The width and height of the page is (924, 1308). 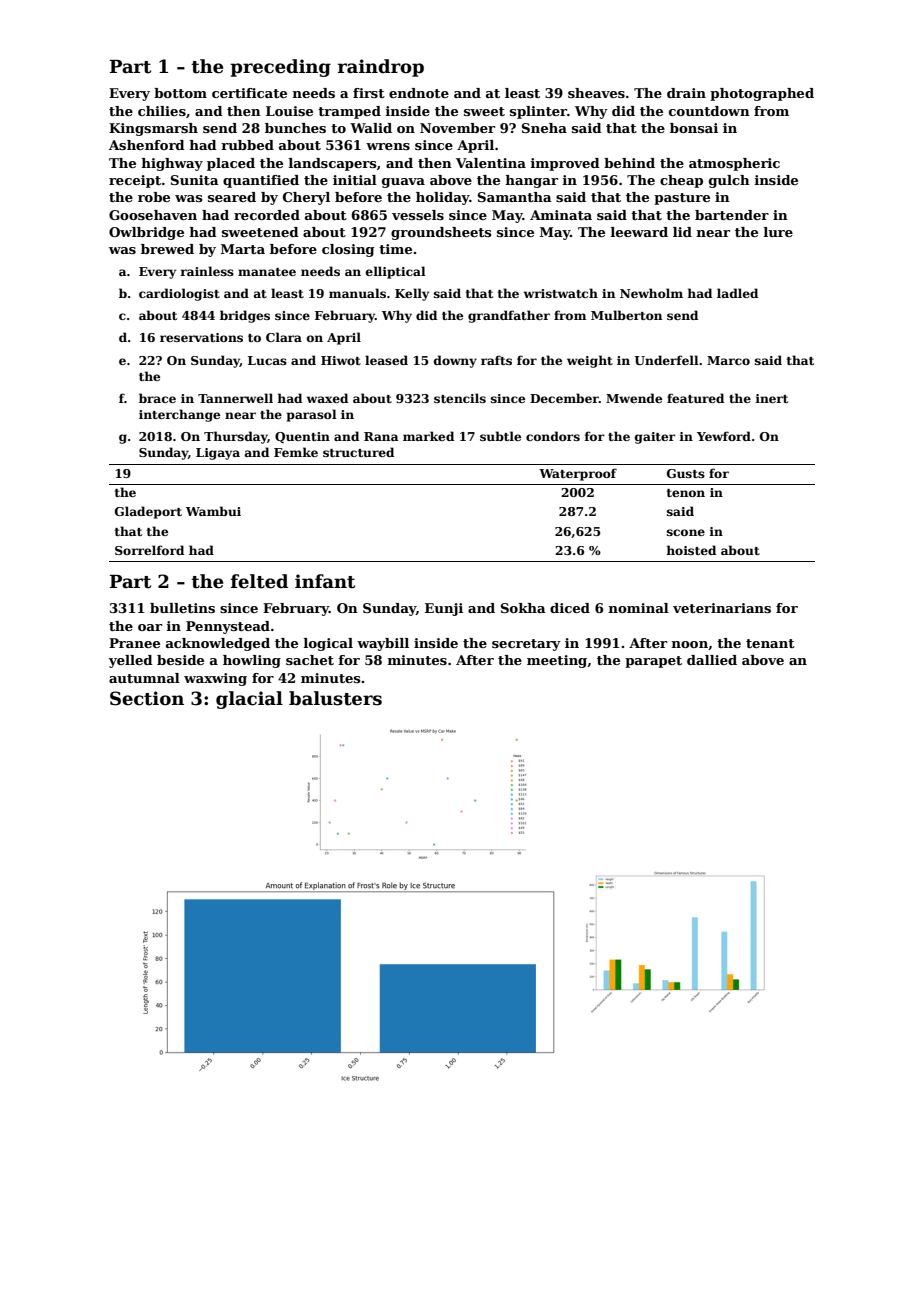 What do you see at coordinates (215, 679) in the page?
I see `waxwing` at bounding box center [215, 679].
